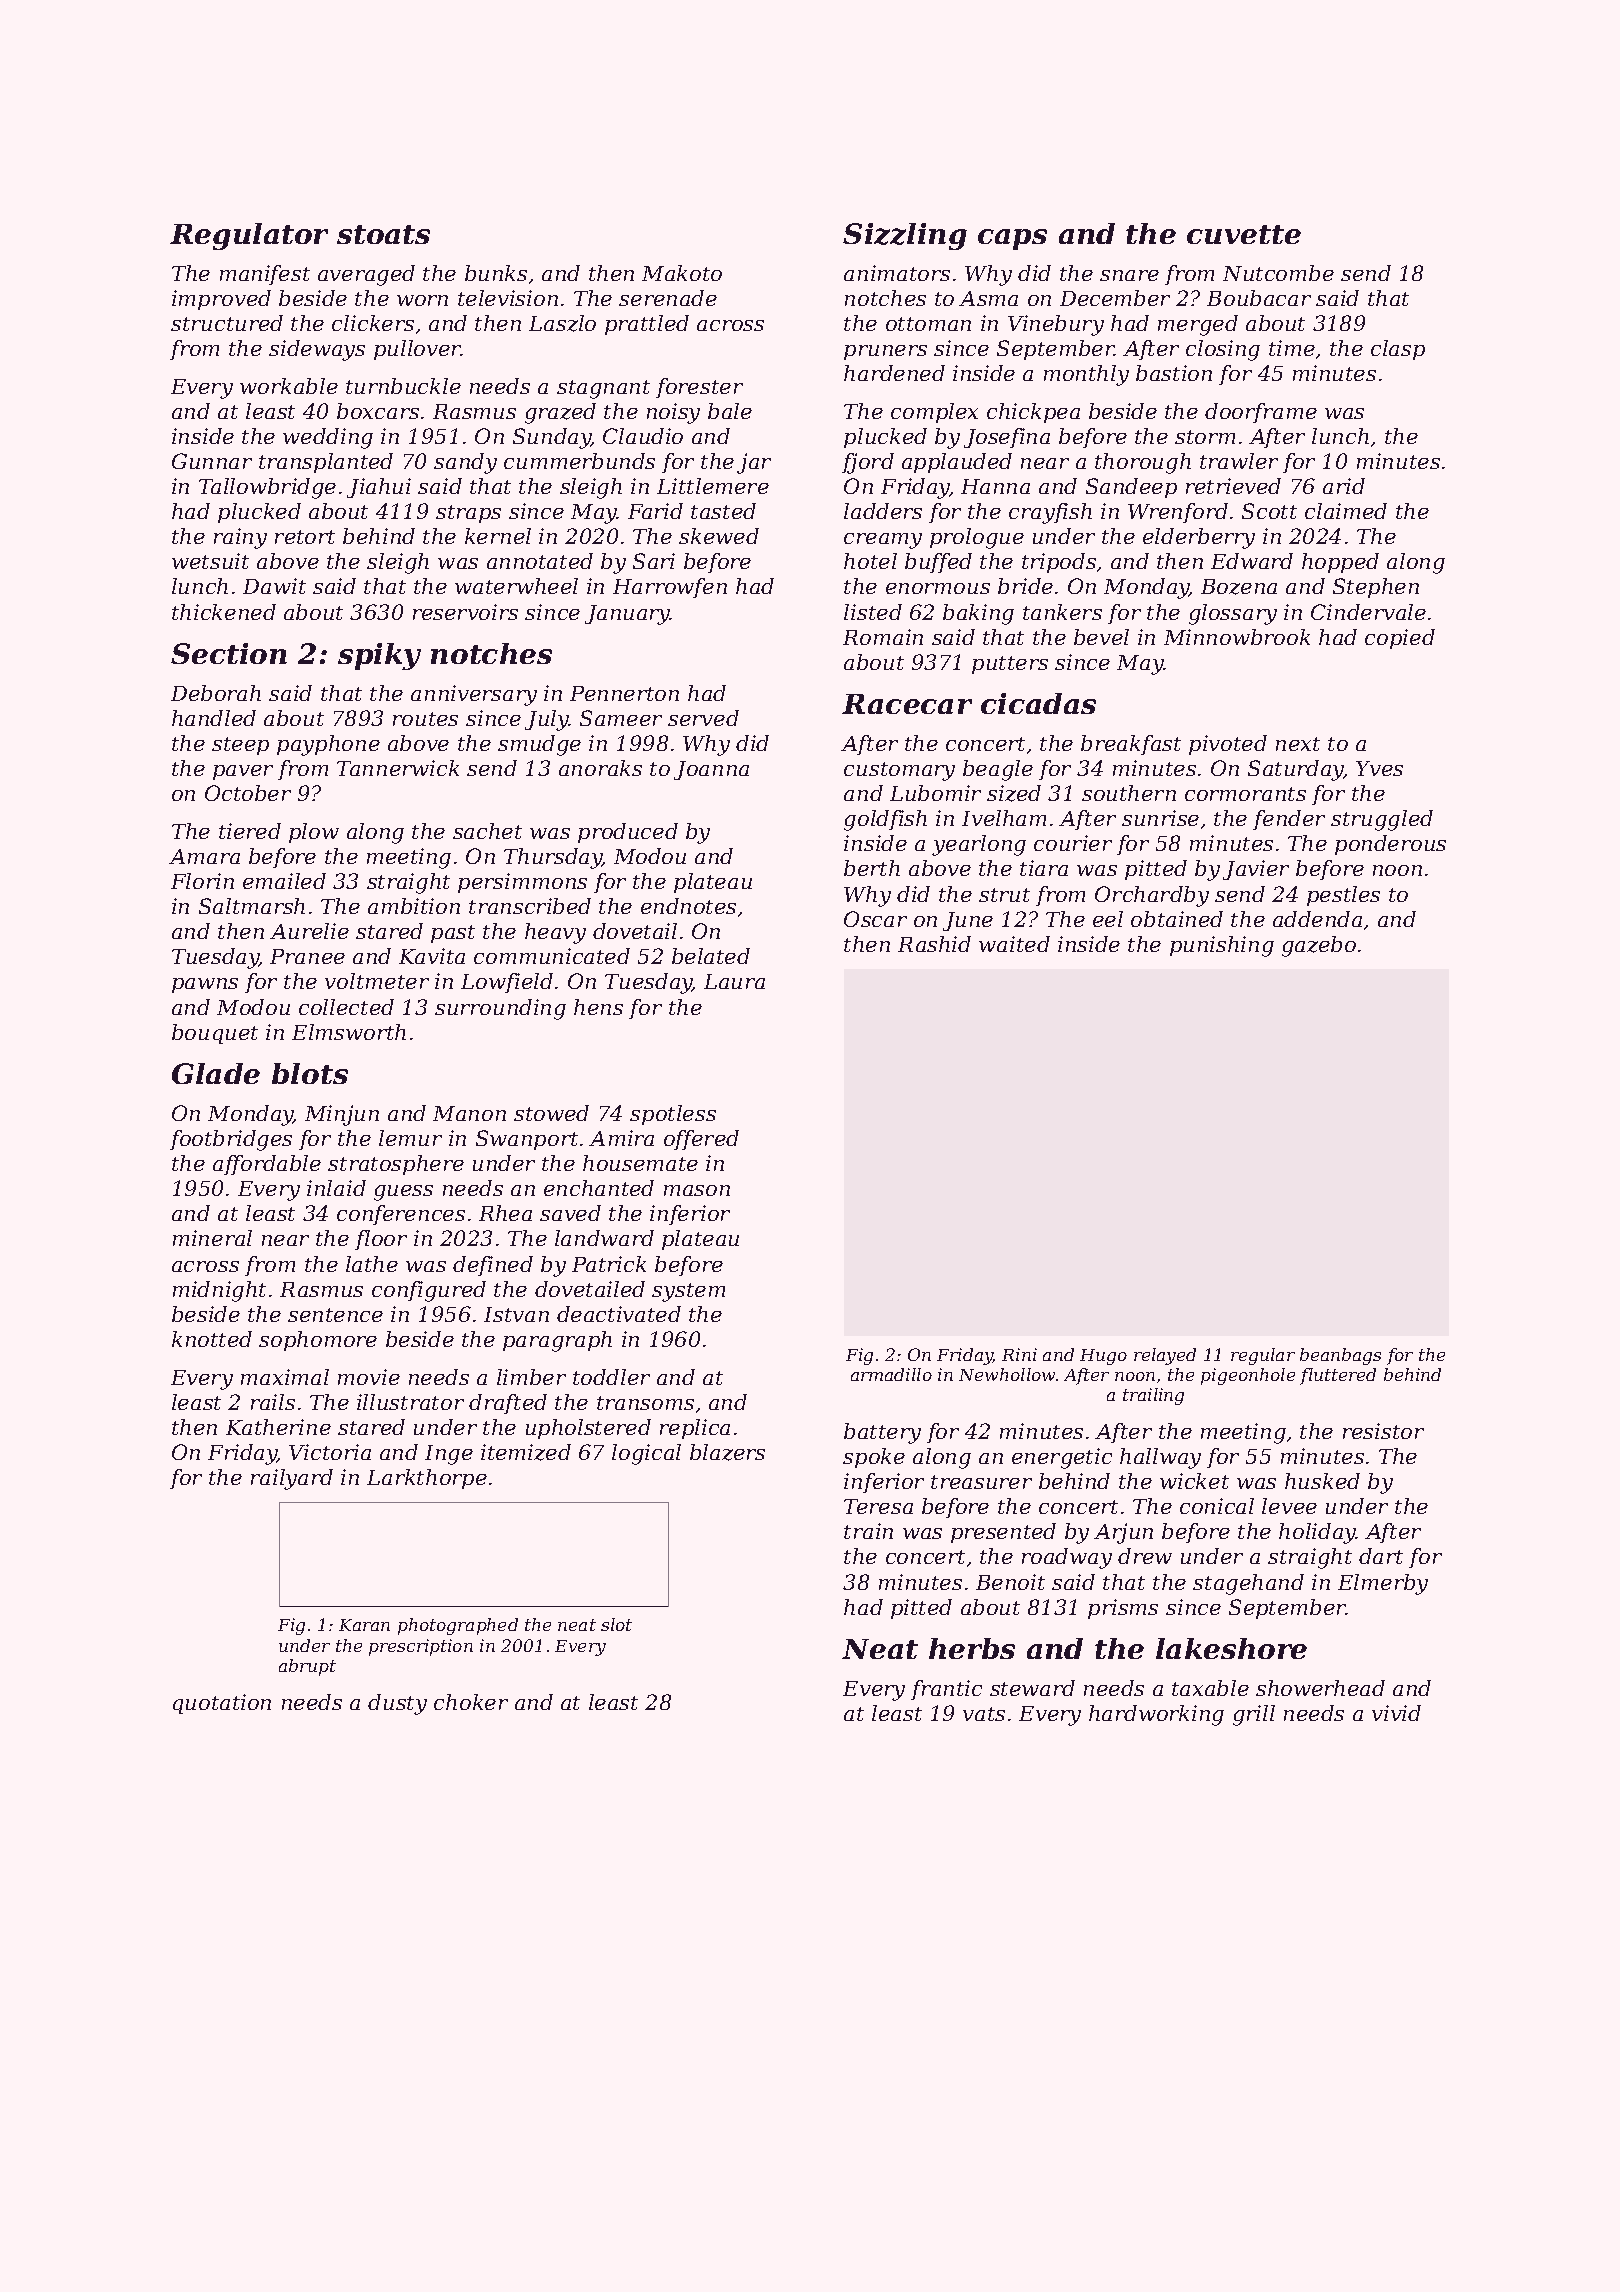  Describe the element at coordinates (1160, 818) in the screenshot. I see `sunrise` at that location.
